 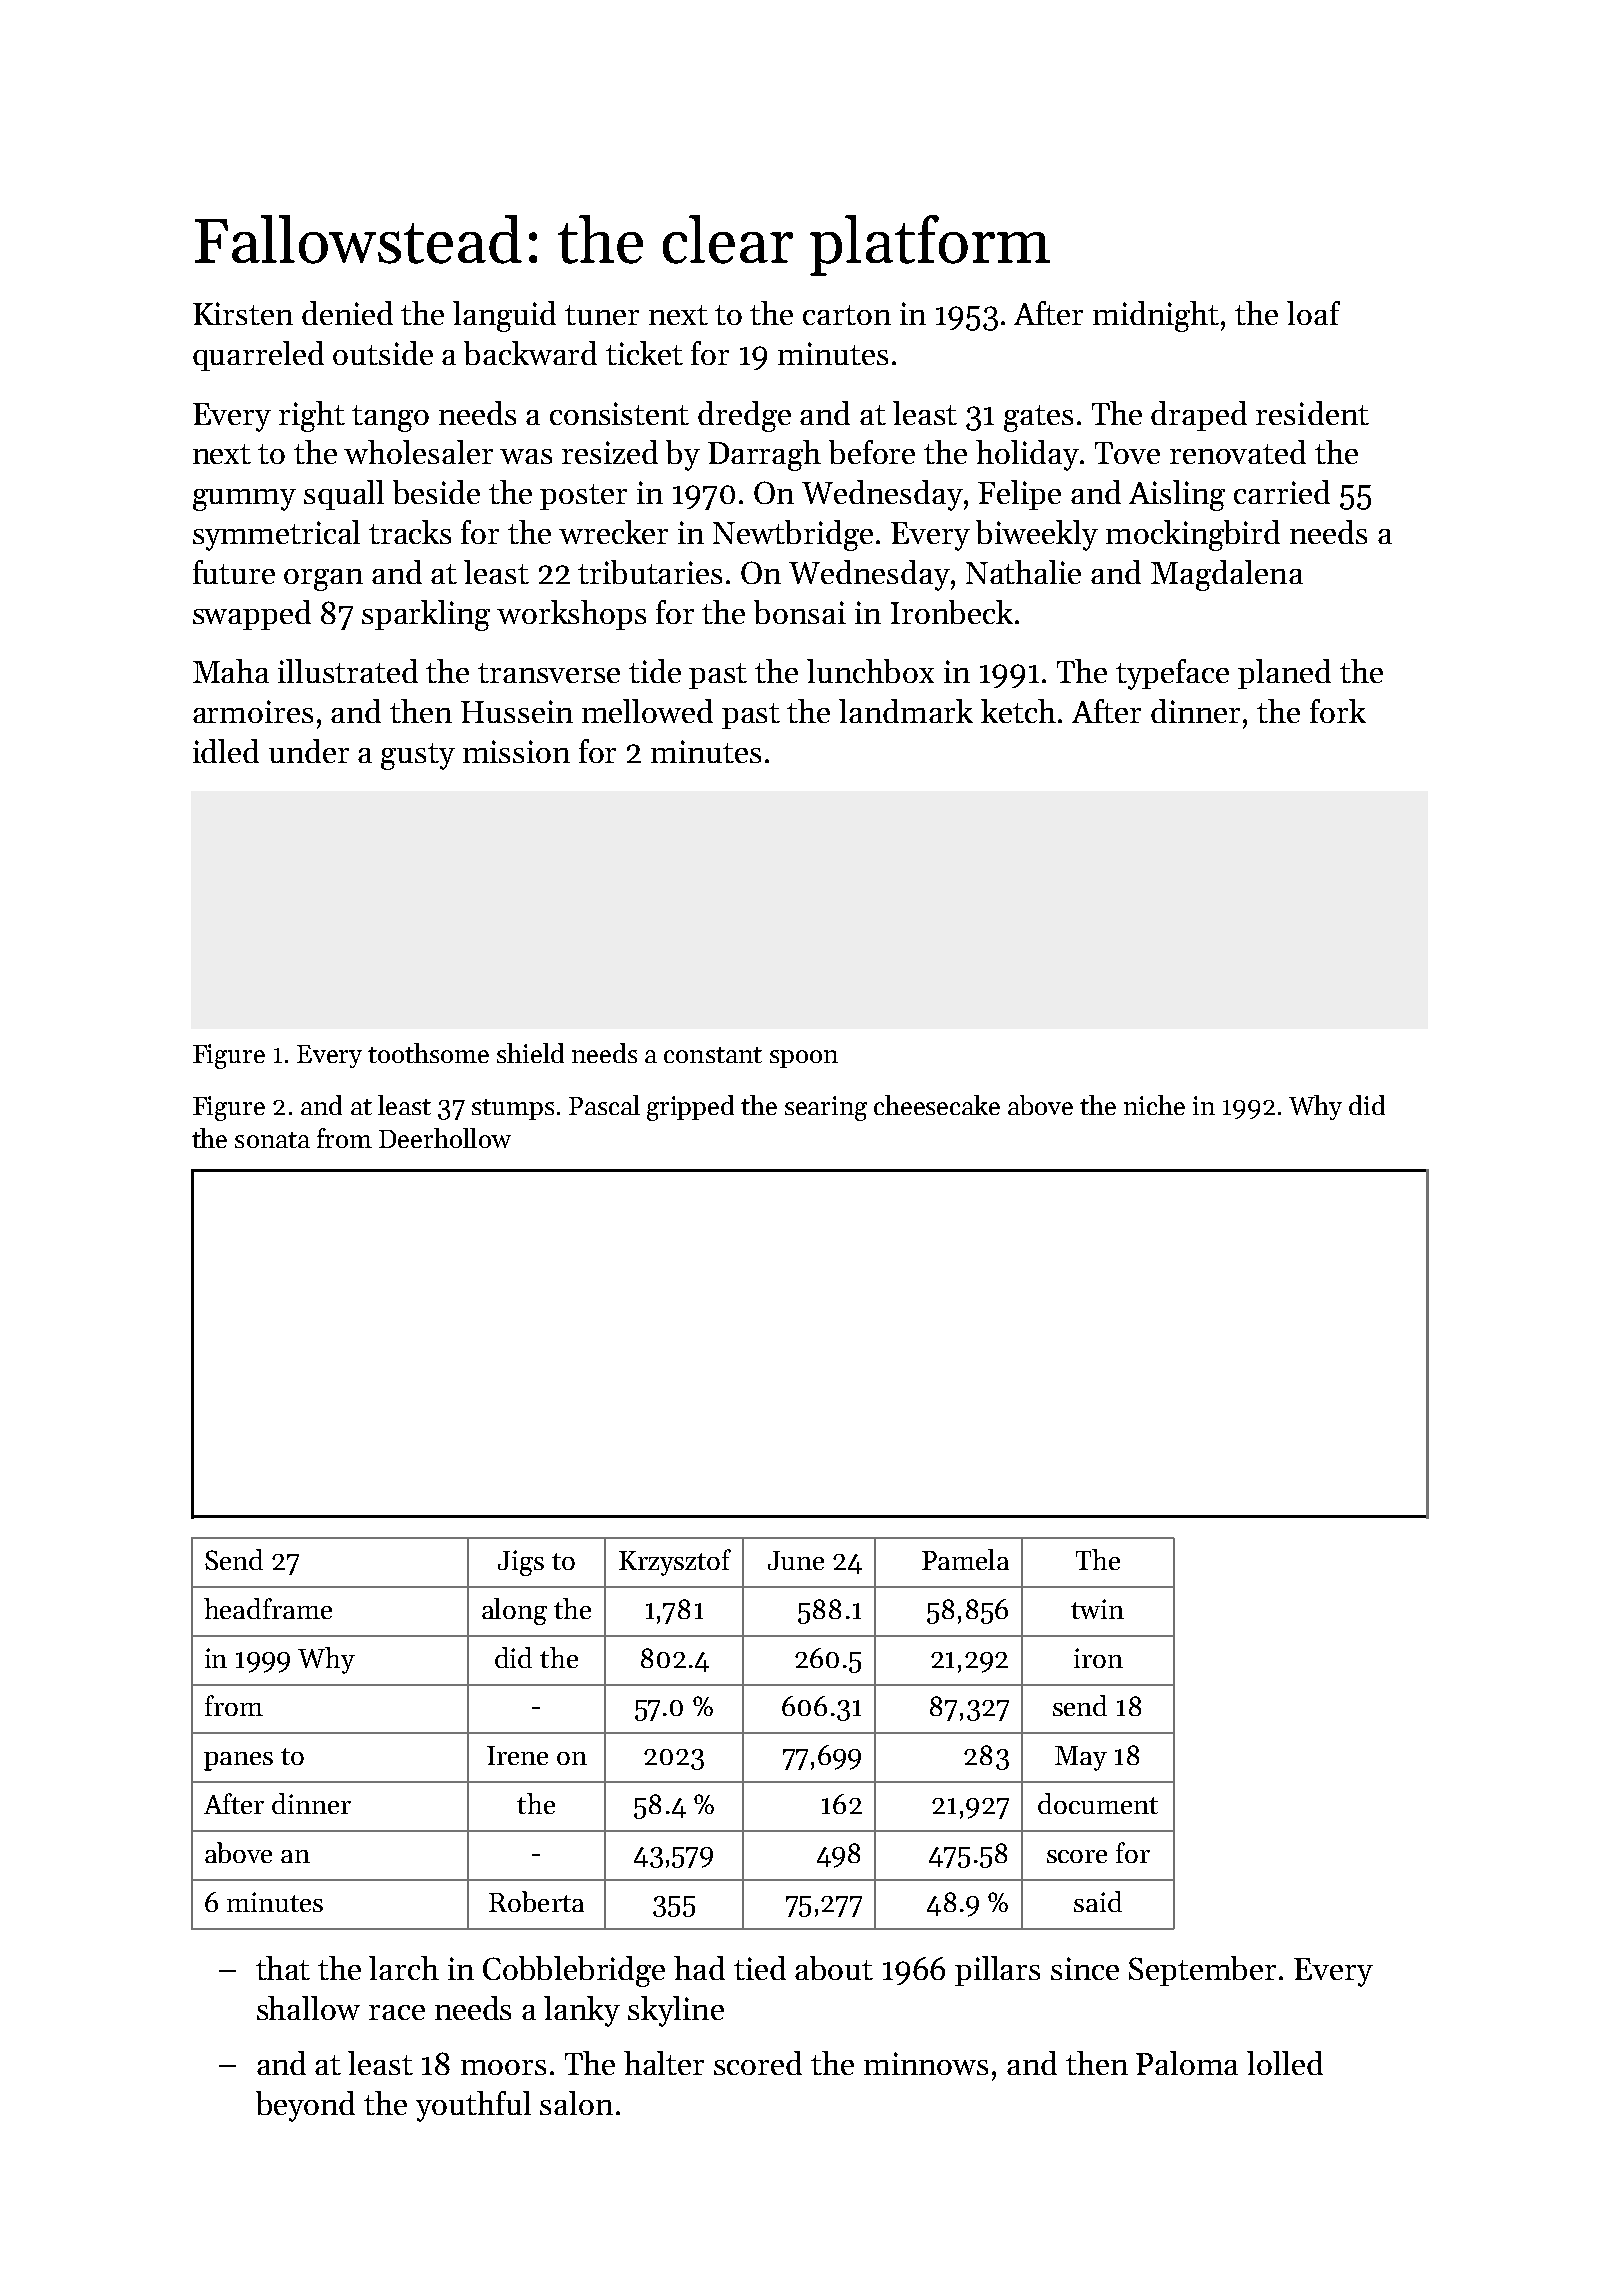 I want to click on gummy, so click(x=244, y=500).
